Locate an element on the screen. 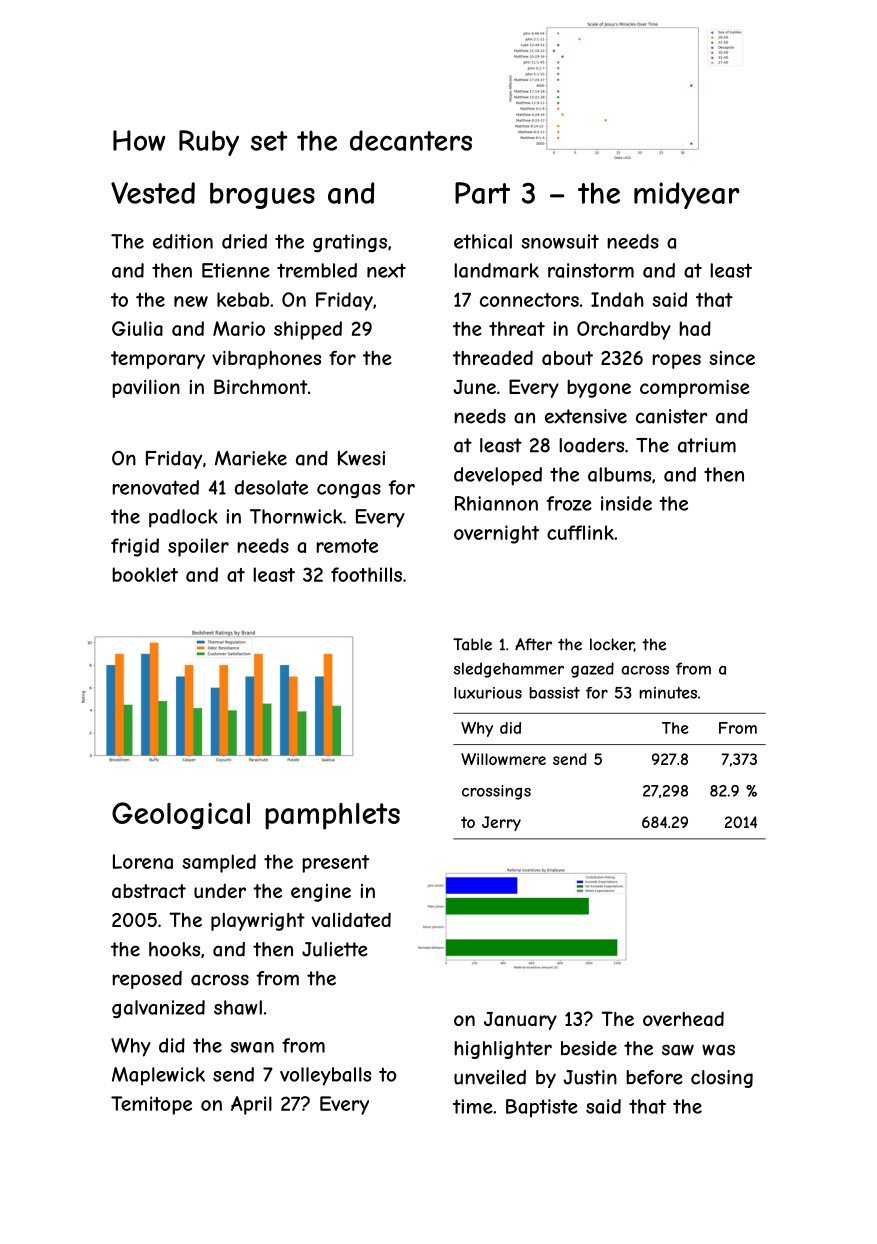 Image resolution: width=877 pixels, height=1244 pixels. brogues is located at coordinates (262, 195).
